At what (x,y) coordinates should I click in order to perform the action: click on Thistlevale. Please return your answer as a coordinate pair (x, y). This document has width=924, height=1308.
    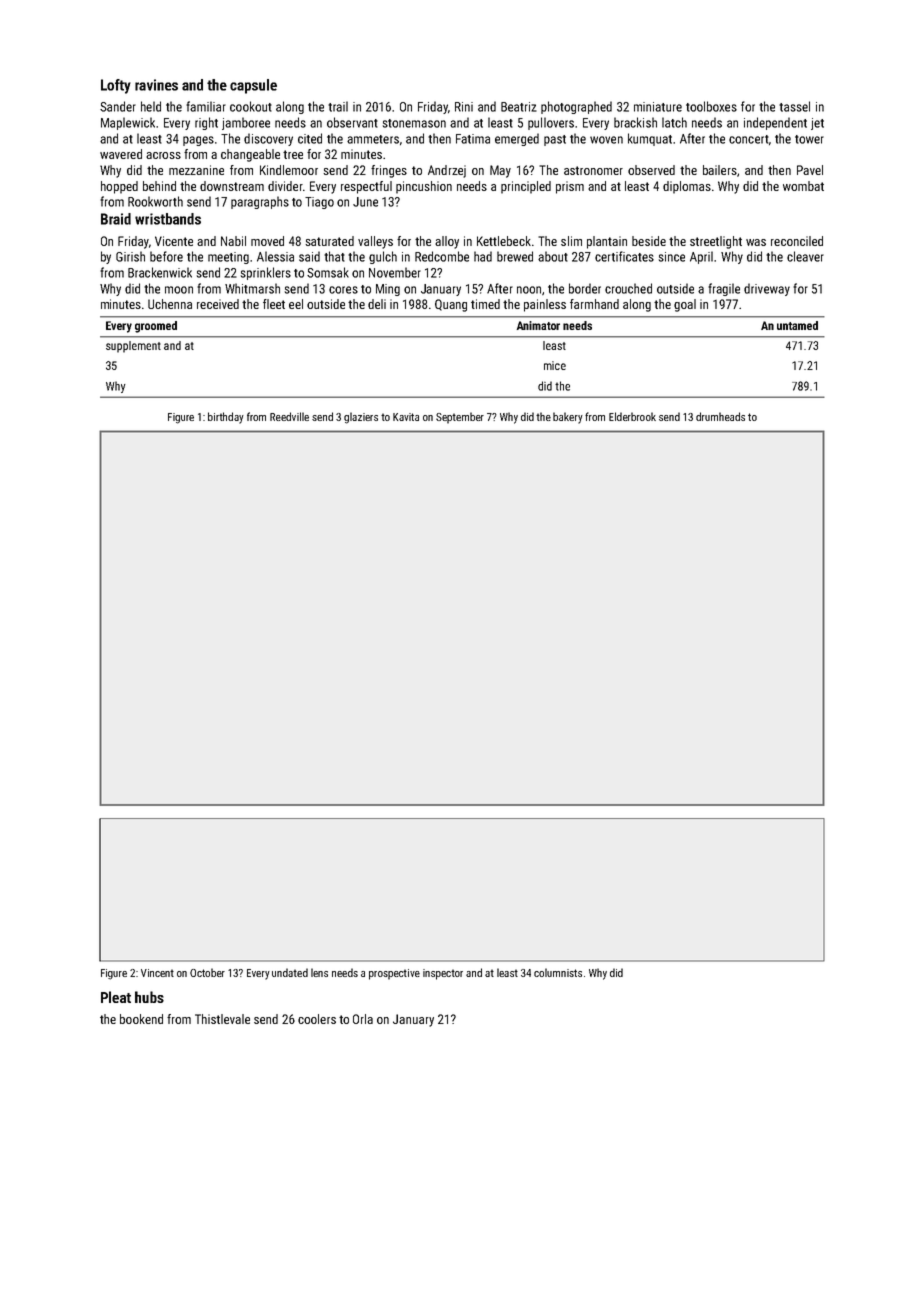
    Looking at the image, I should click on (222, 1019).
